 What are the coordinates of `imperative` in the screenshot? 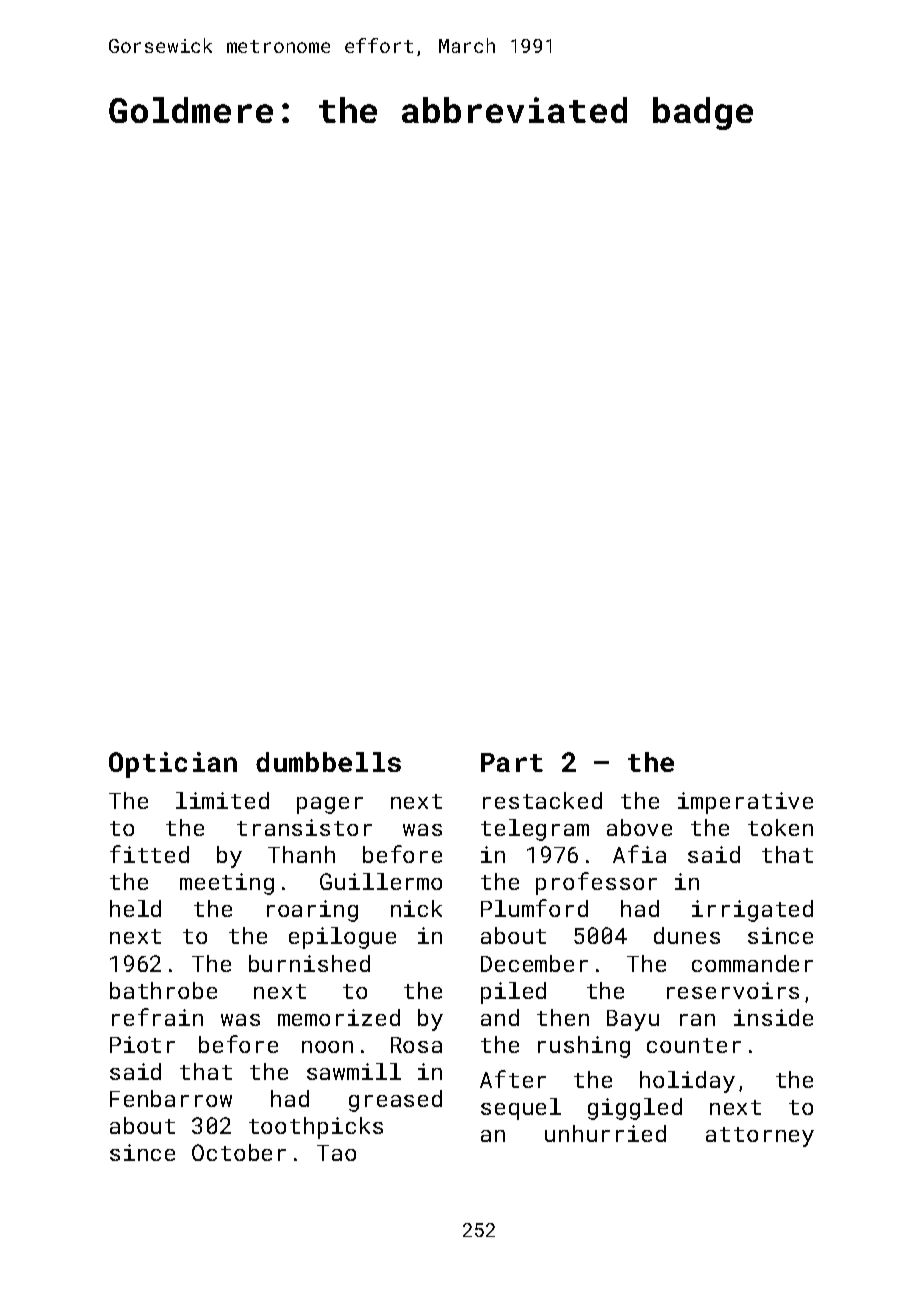 It's located at (745, 803).
